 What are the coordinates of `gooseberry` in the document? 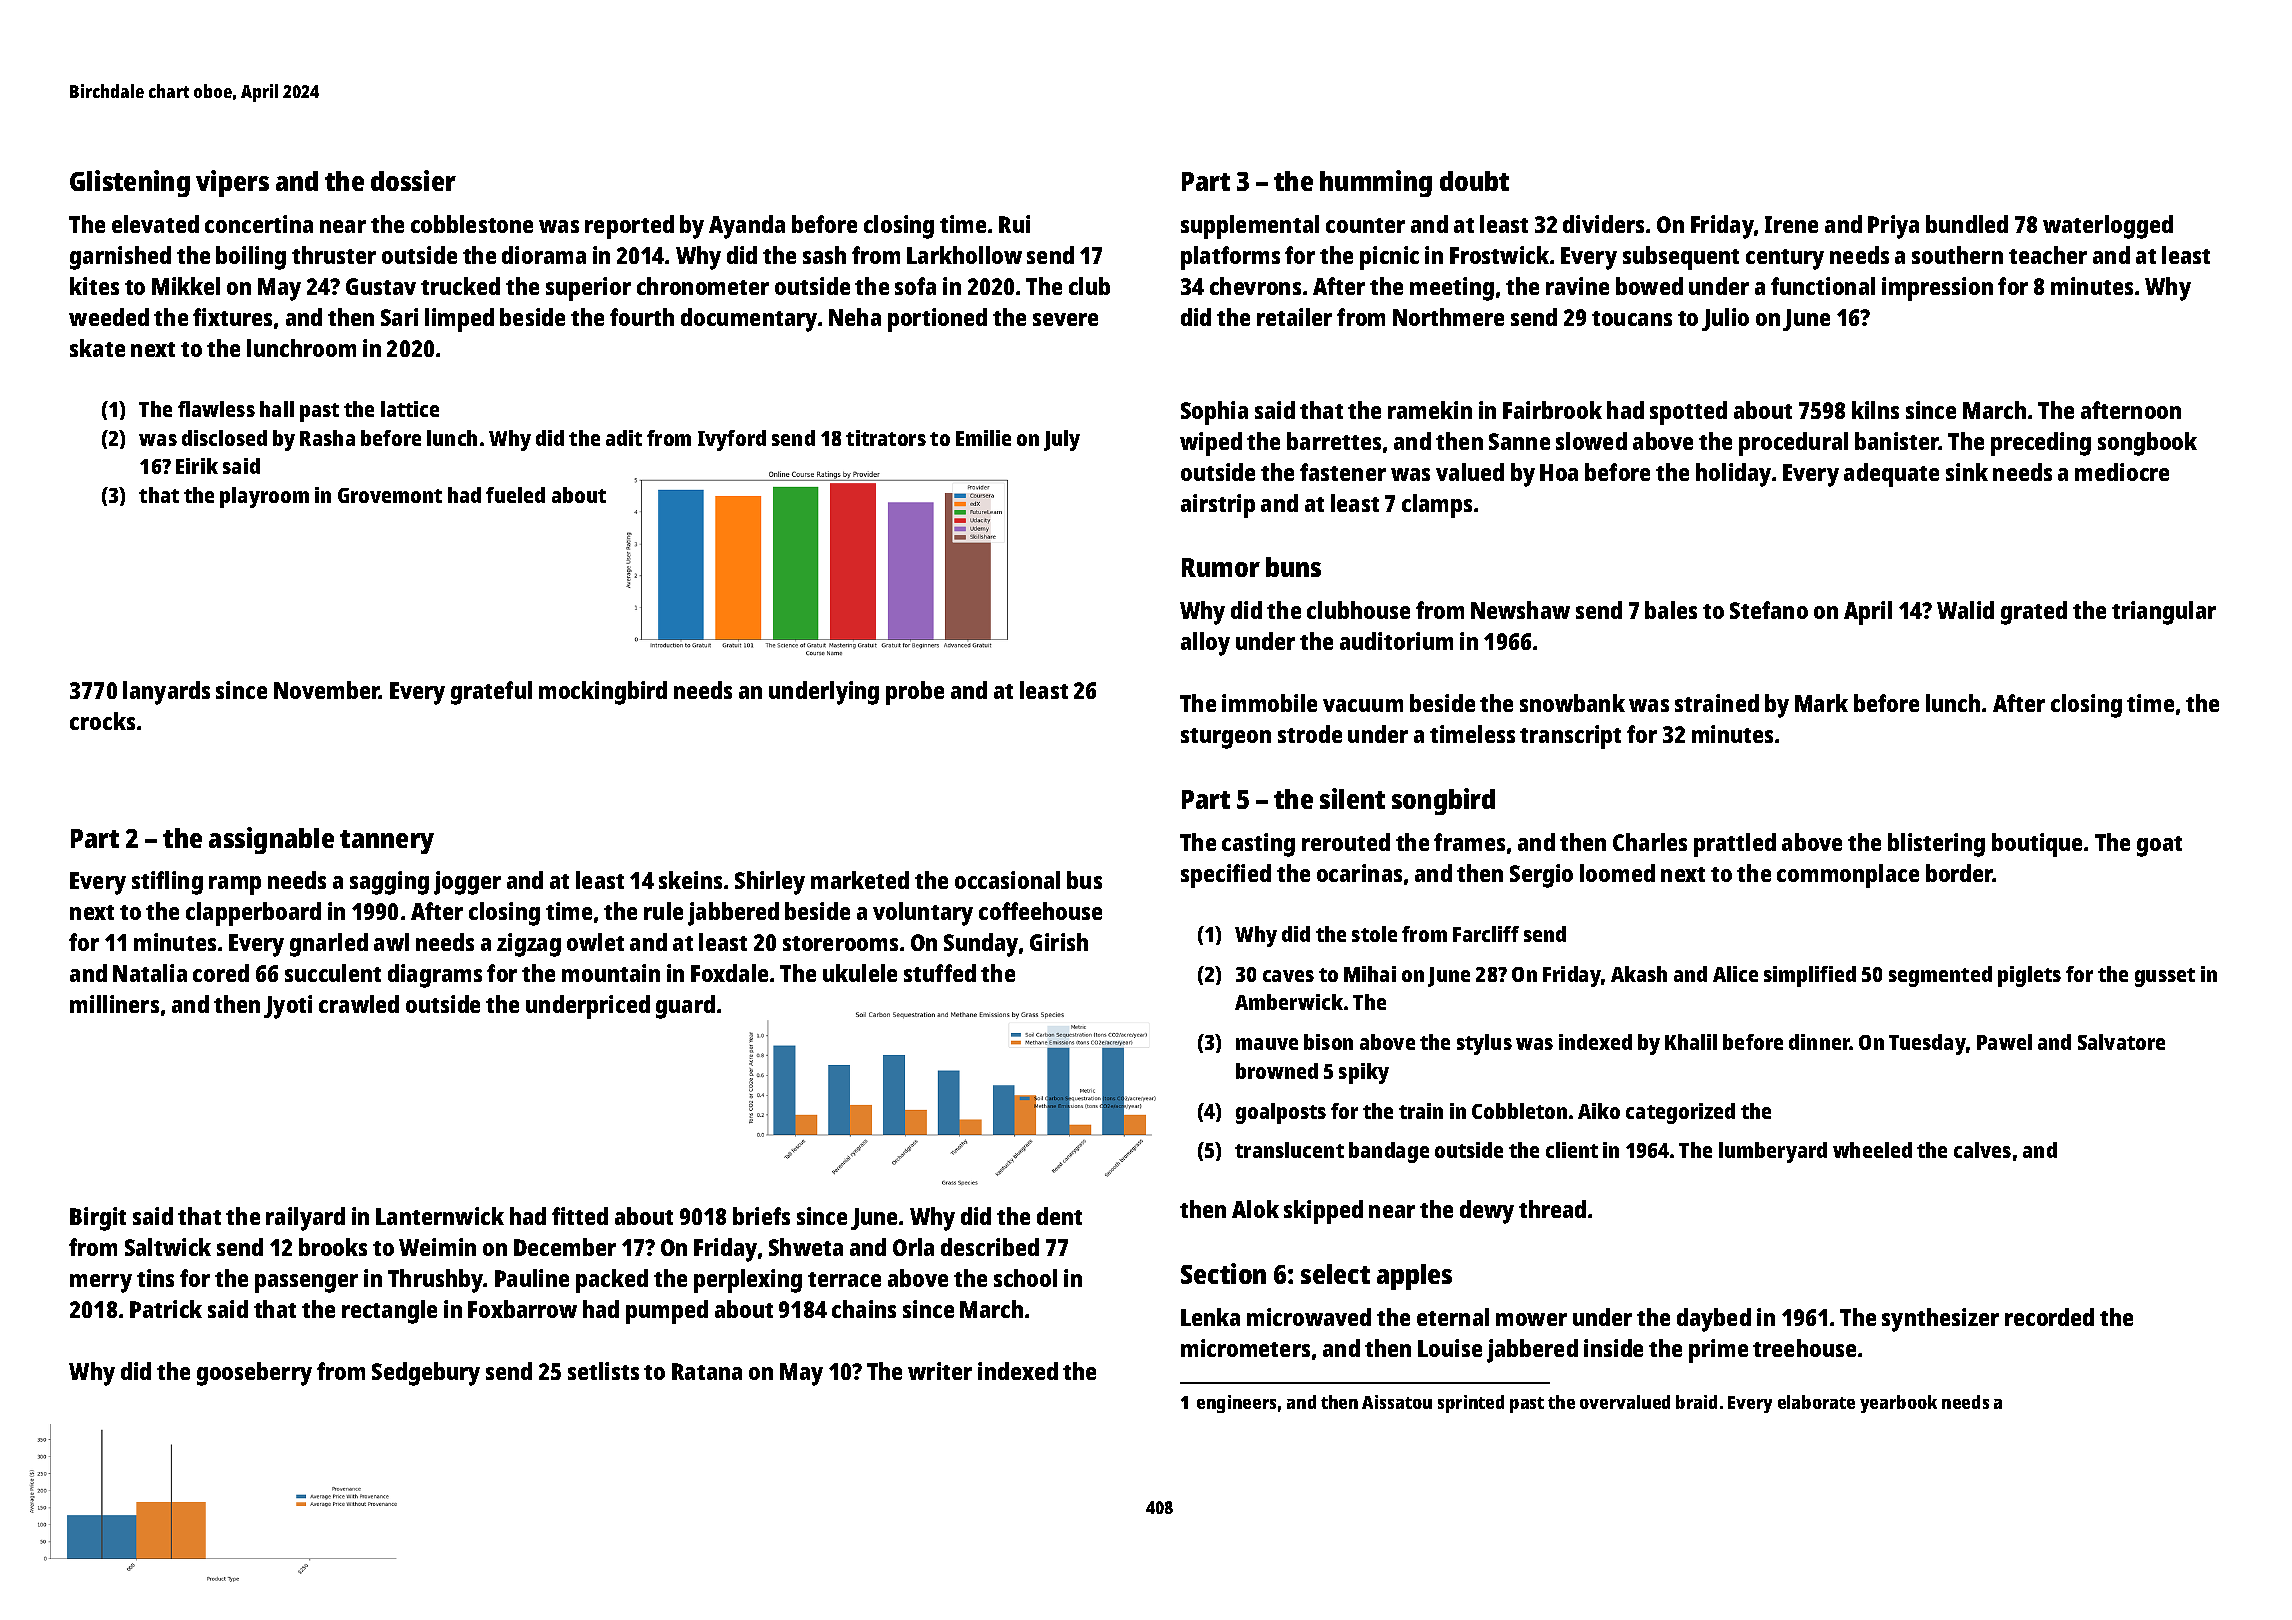 It's located at (254, 1374).
